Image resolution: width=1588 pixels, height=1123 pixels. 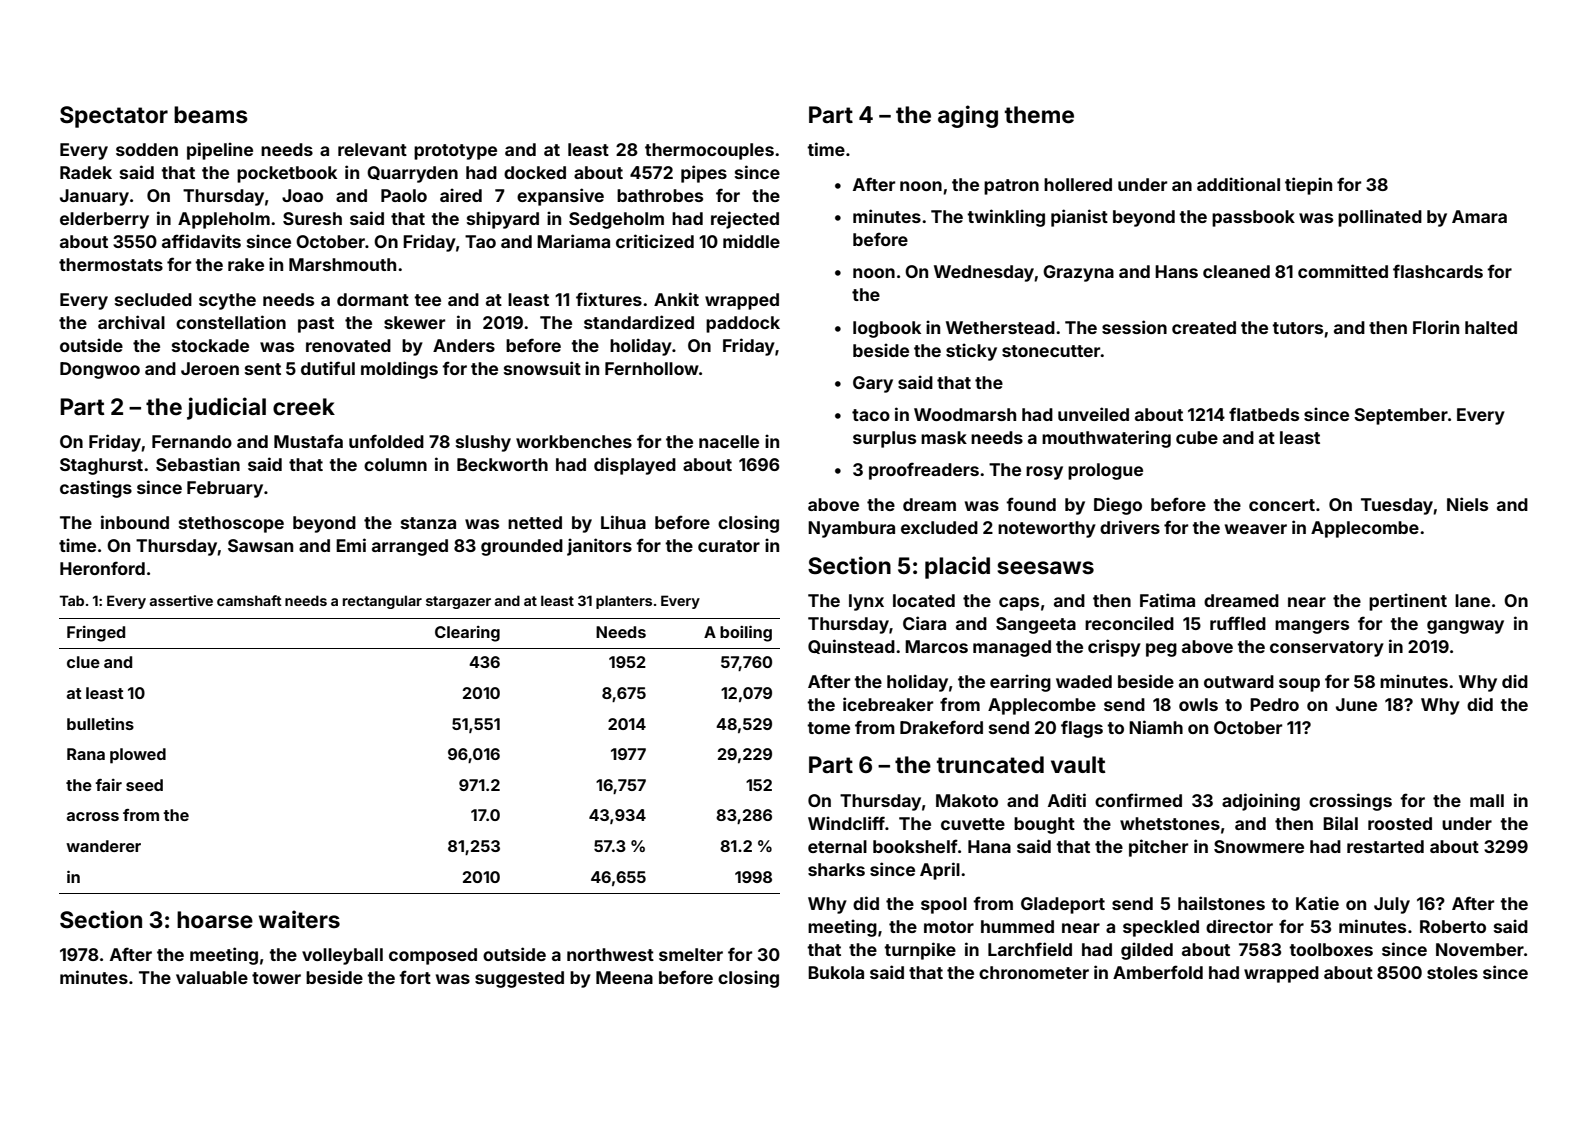 What do you see at coordinates (851, 529) in the image?
I see `Nyambura` at bounding box center [851, 529].
